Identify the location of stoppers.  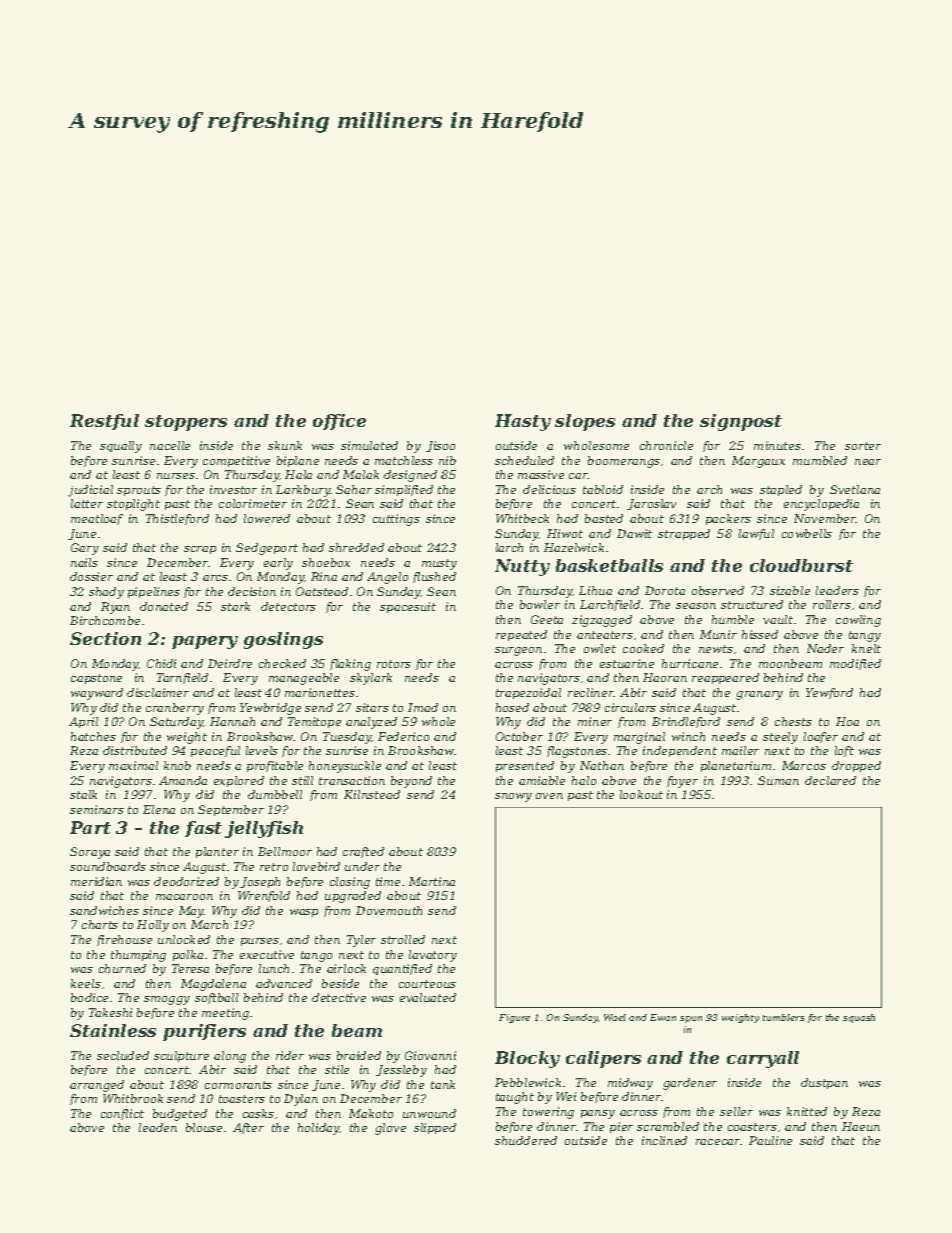
(186, 423).
